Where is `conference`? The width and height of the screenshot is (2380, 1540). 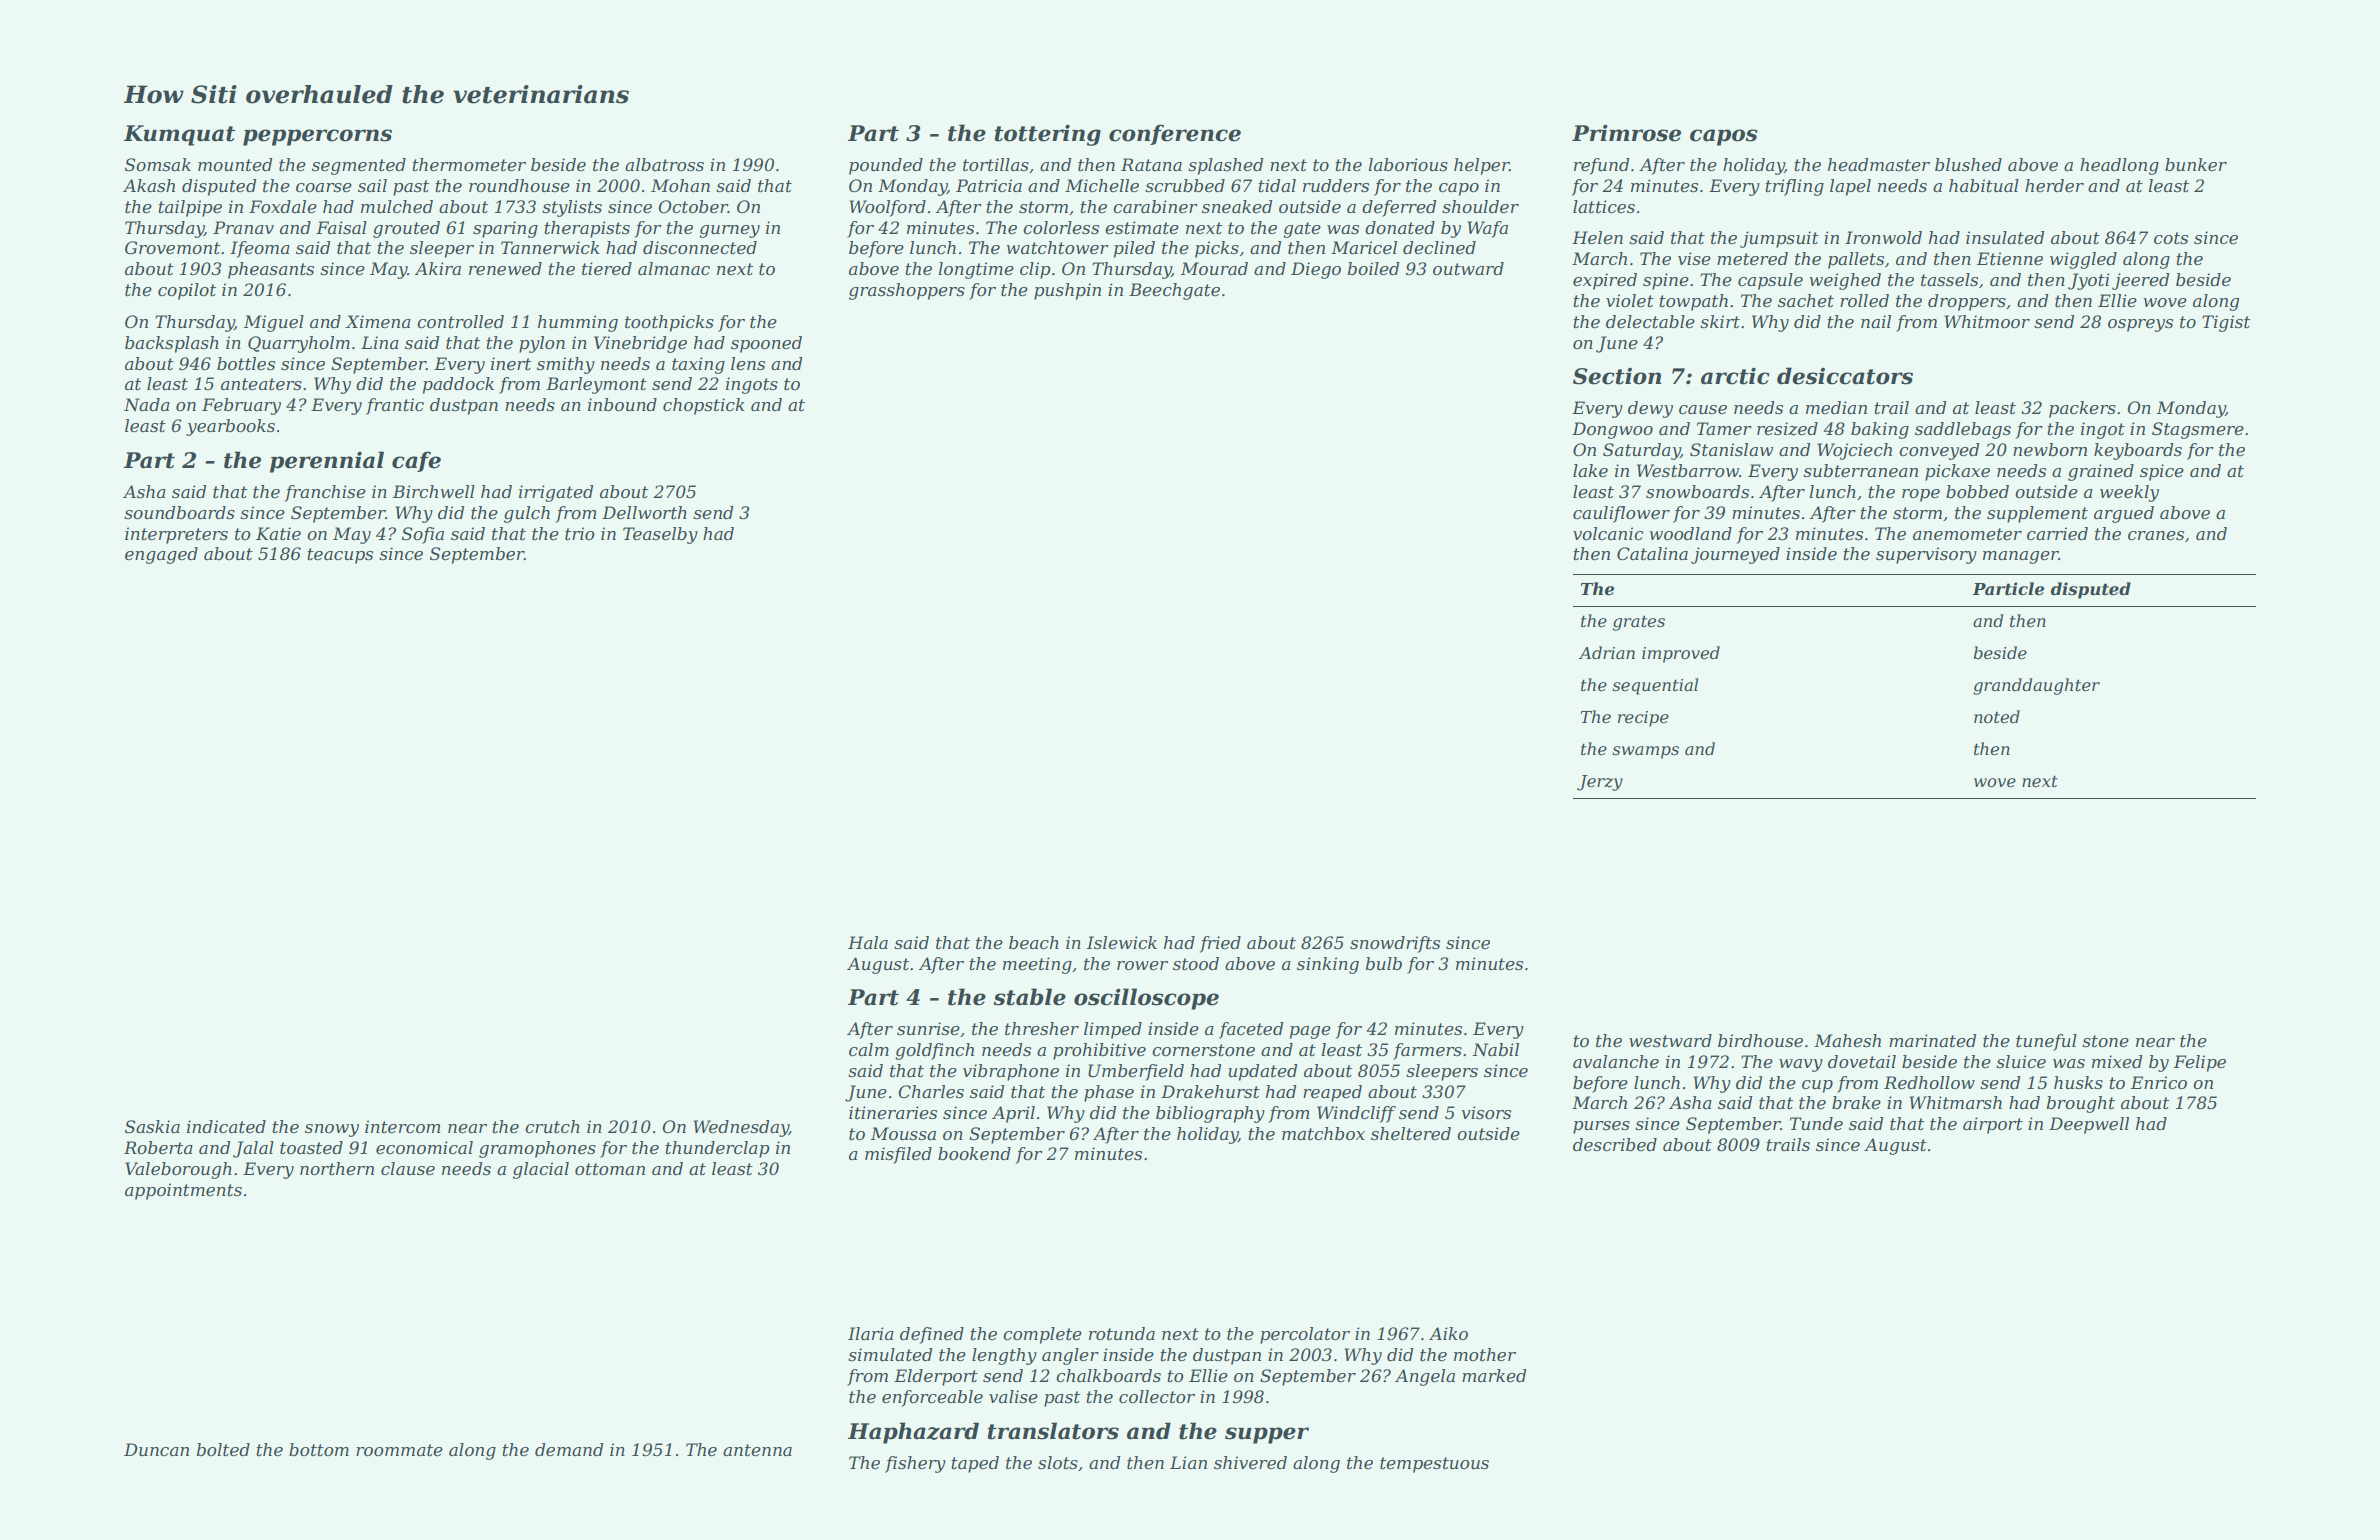
conference is located at coordinates (1175, 134).
